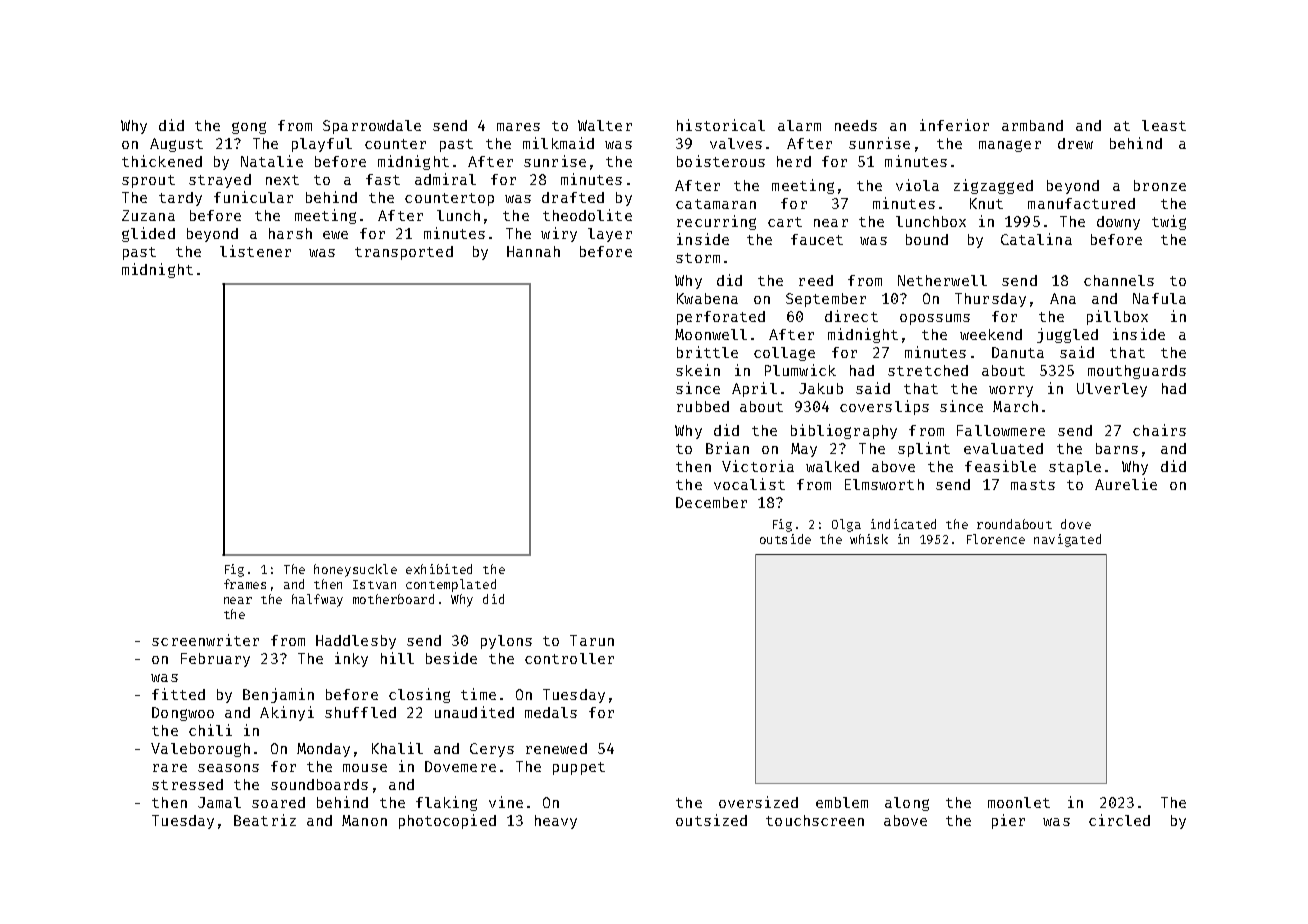  What do you see at coordinates (1164, 125) in the document?
I see `least` at bounding box center [1164, 125].
